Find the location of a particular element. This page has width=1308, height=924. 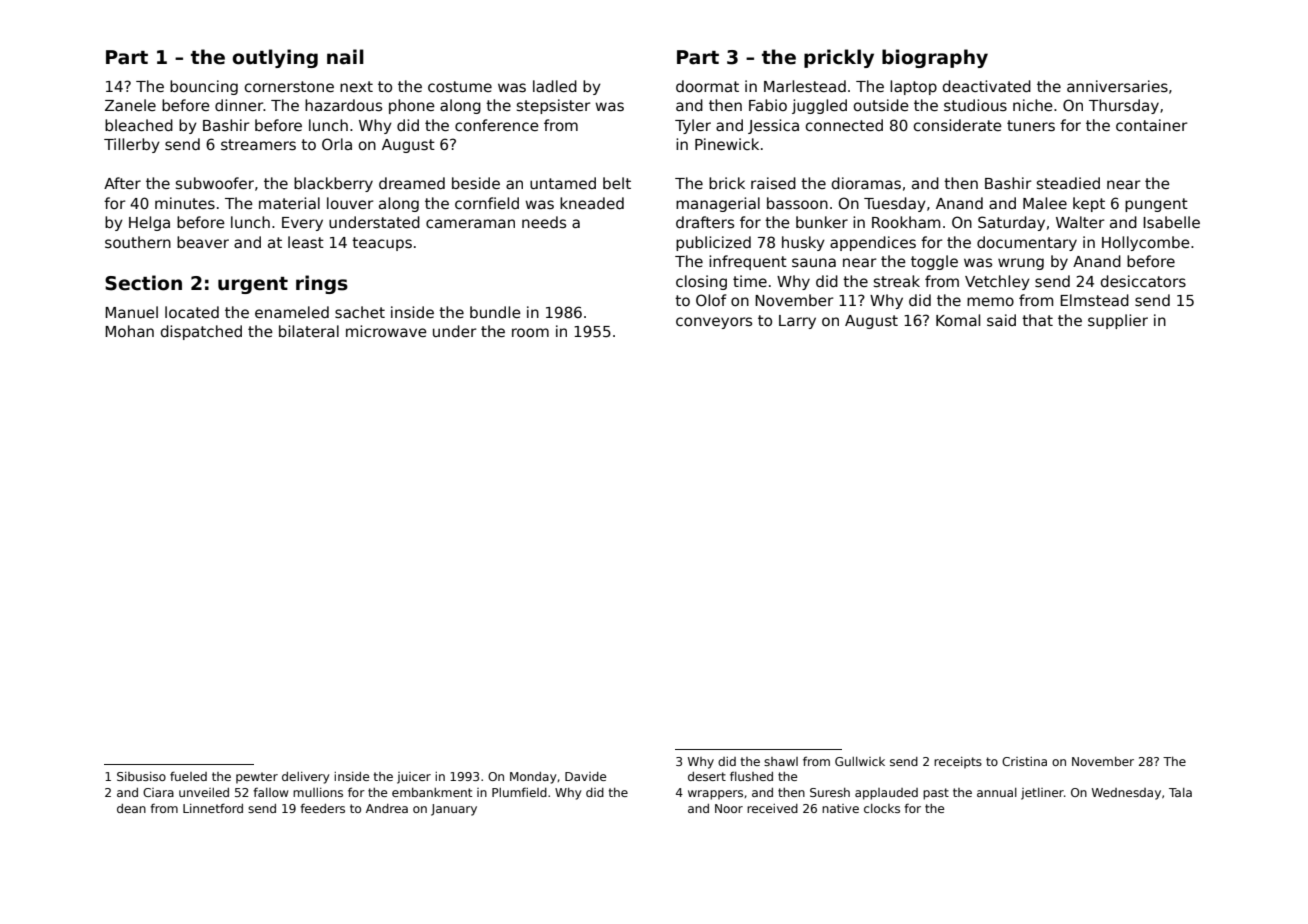

shawl is located at coordinates (781, 761).
